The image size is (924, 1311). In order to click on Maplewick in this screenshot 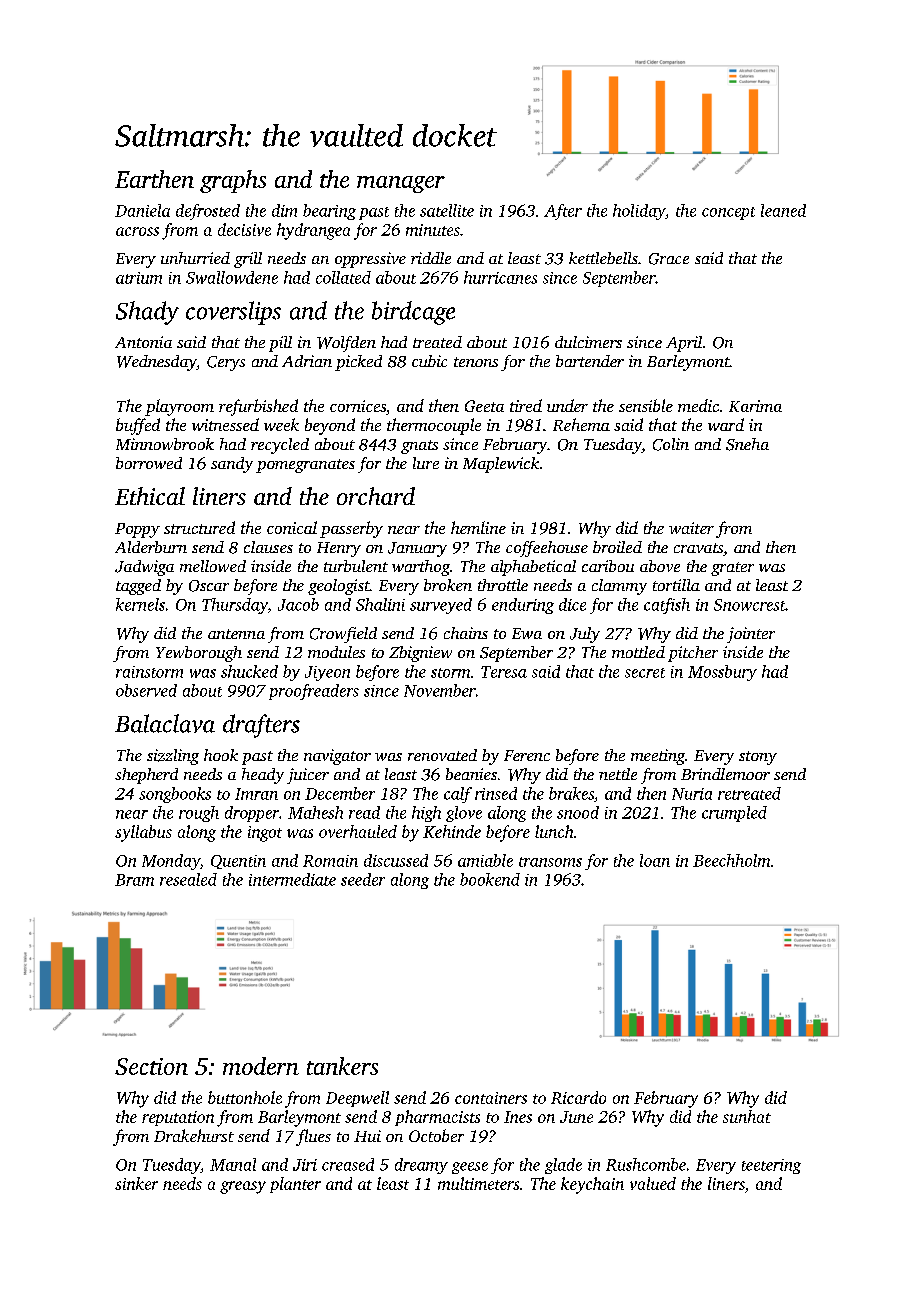, I will do `click(501, 465)`.
